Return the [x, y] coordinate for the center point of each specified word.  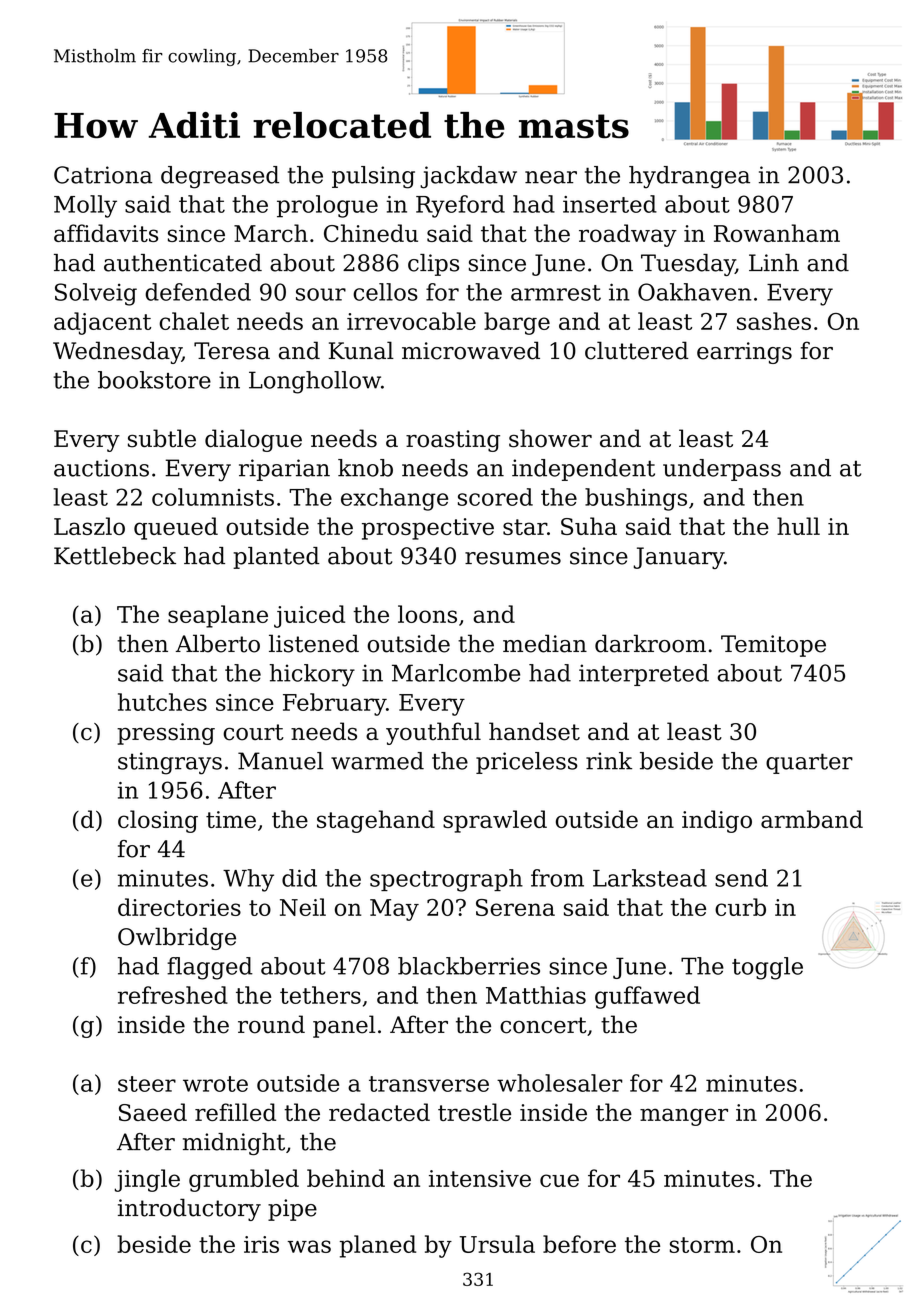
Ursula [497, 1244]
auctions [101, 468]
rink [609, 761]
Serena [515, 907]
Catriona [103, 175]
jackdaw [468, 177]
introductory [189, 1210]
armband [812, 819]
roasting [453, 441]
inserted [610, 204]
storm [702, 1245]
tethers [320, 995]
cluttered [637, 350]
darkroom [650, 643]
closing [158, 821]
